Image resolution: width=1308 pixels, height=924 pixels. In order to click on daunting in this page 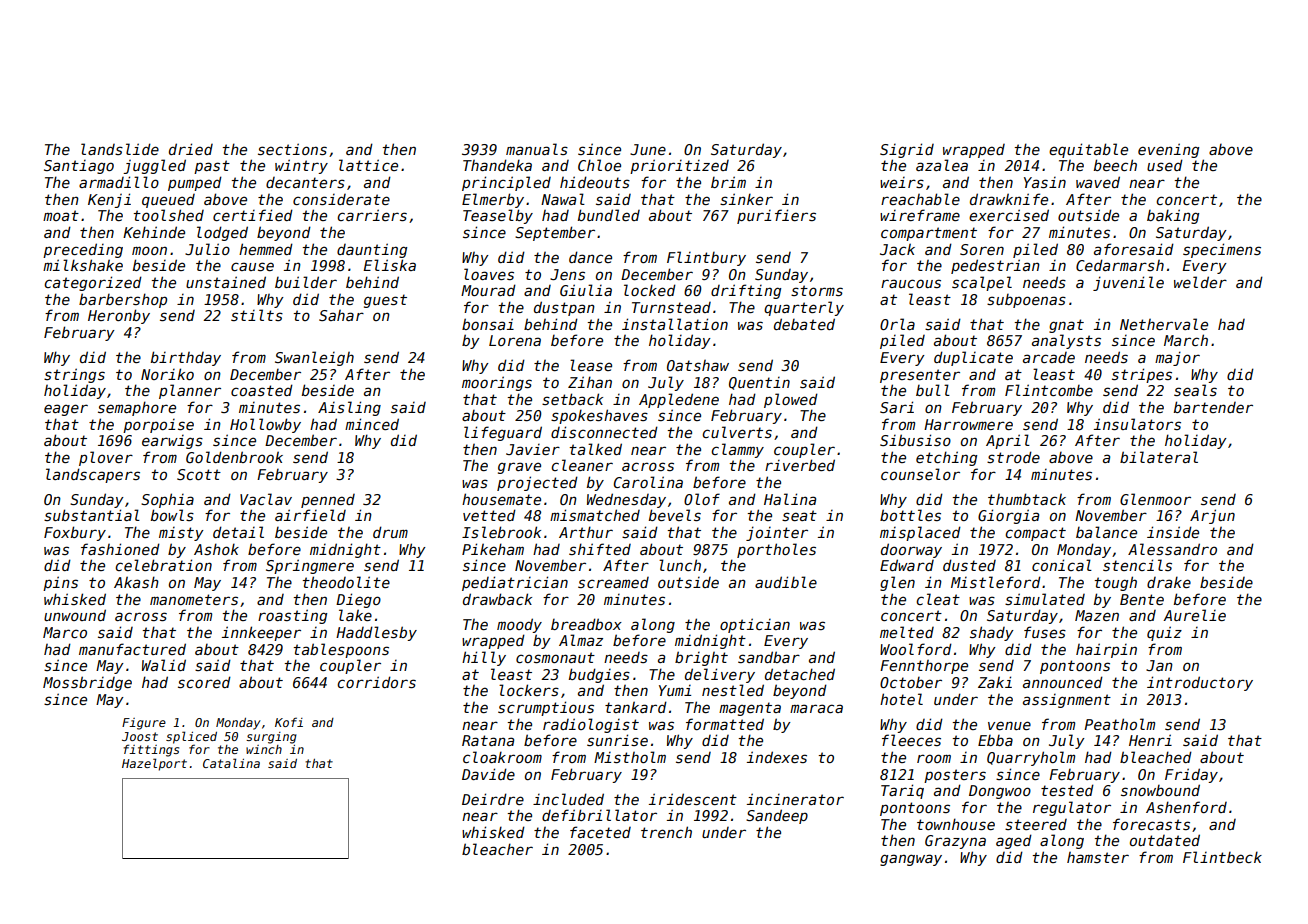, I will do `click(372, 250)`.
